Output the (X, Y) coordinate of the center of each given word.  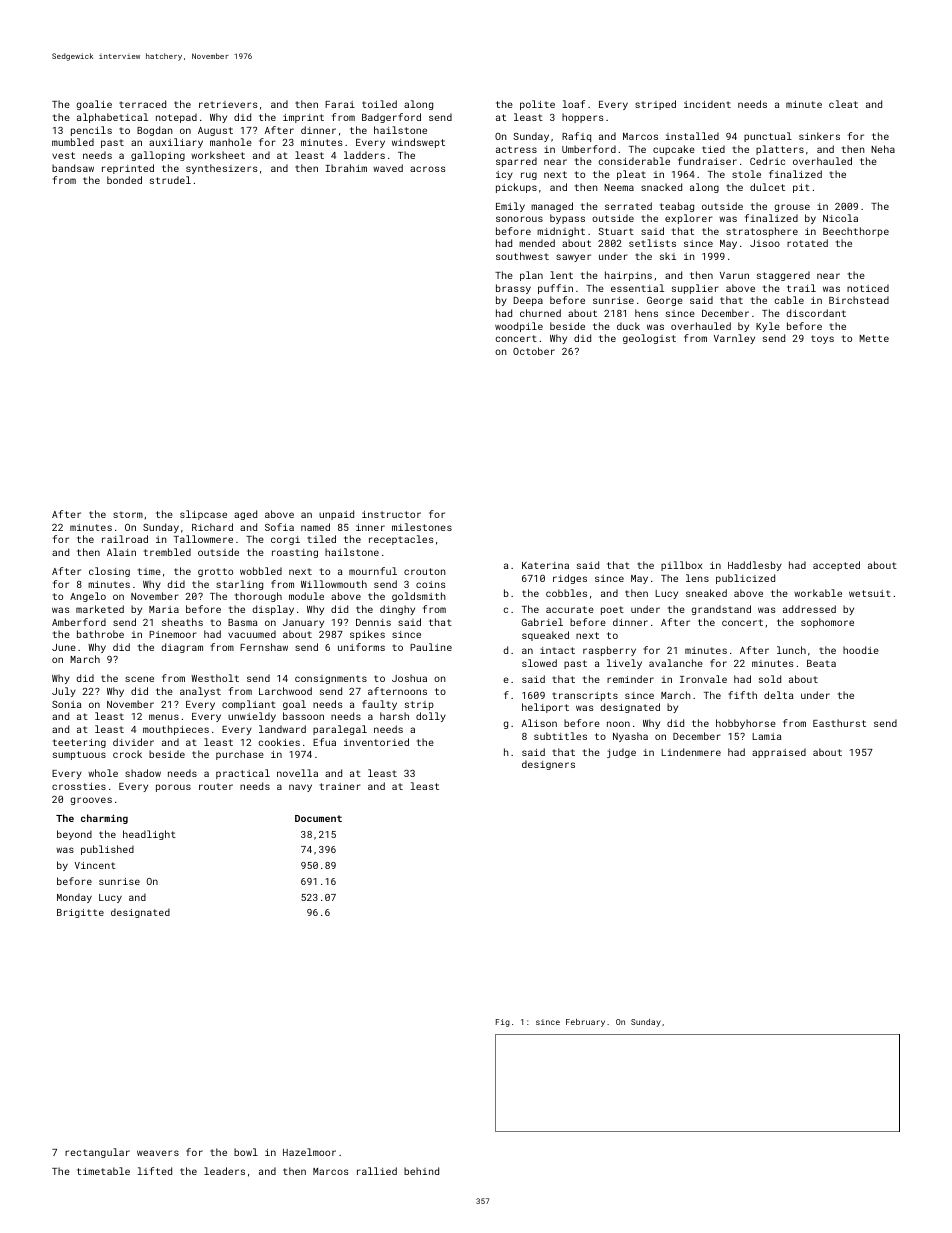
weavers (158, 1153)
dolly (431, 717)
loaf (574, 104)
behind (421, 1171)
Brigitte (80, 913)
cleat (843, 104)
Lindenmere (691, 752)
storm (128, 514)
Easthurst (839, 723)
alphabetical (112, 118)
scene (139, 679)
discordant (816, 313)
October (534, 351)
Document (318, 818)
